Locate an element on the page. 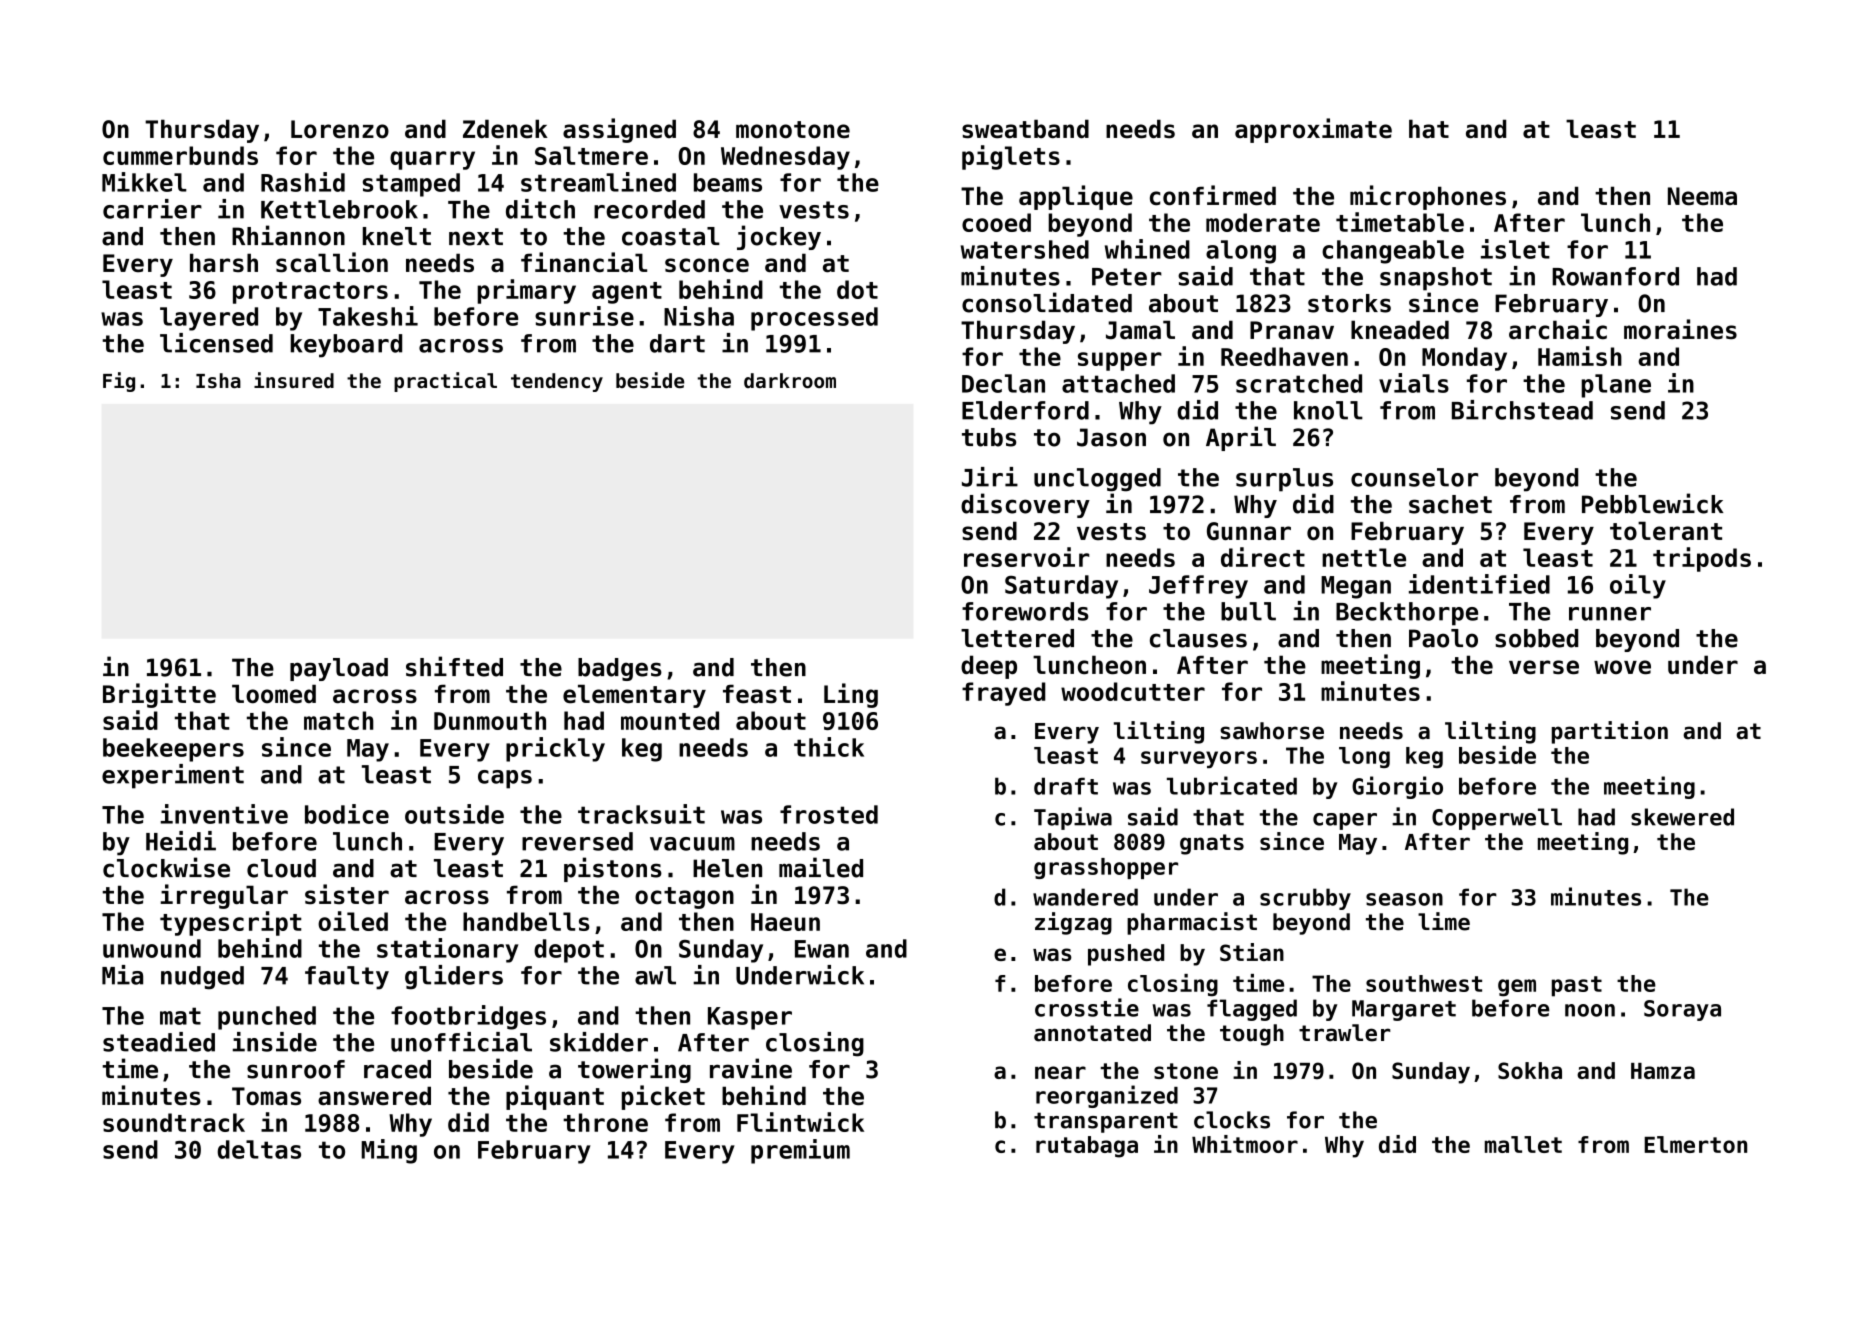 The image size is (1874, 1325). skewered is located at coordinates (1682, 817).
